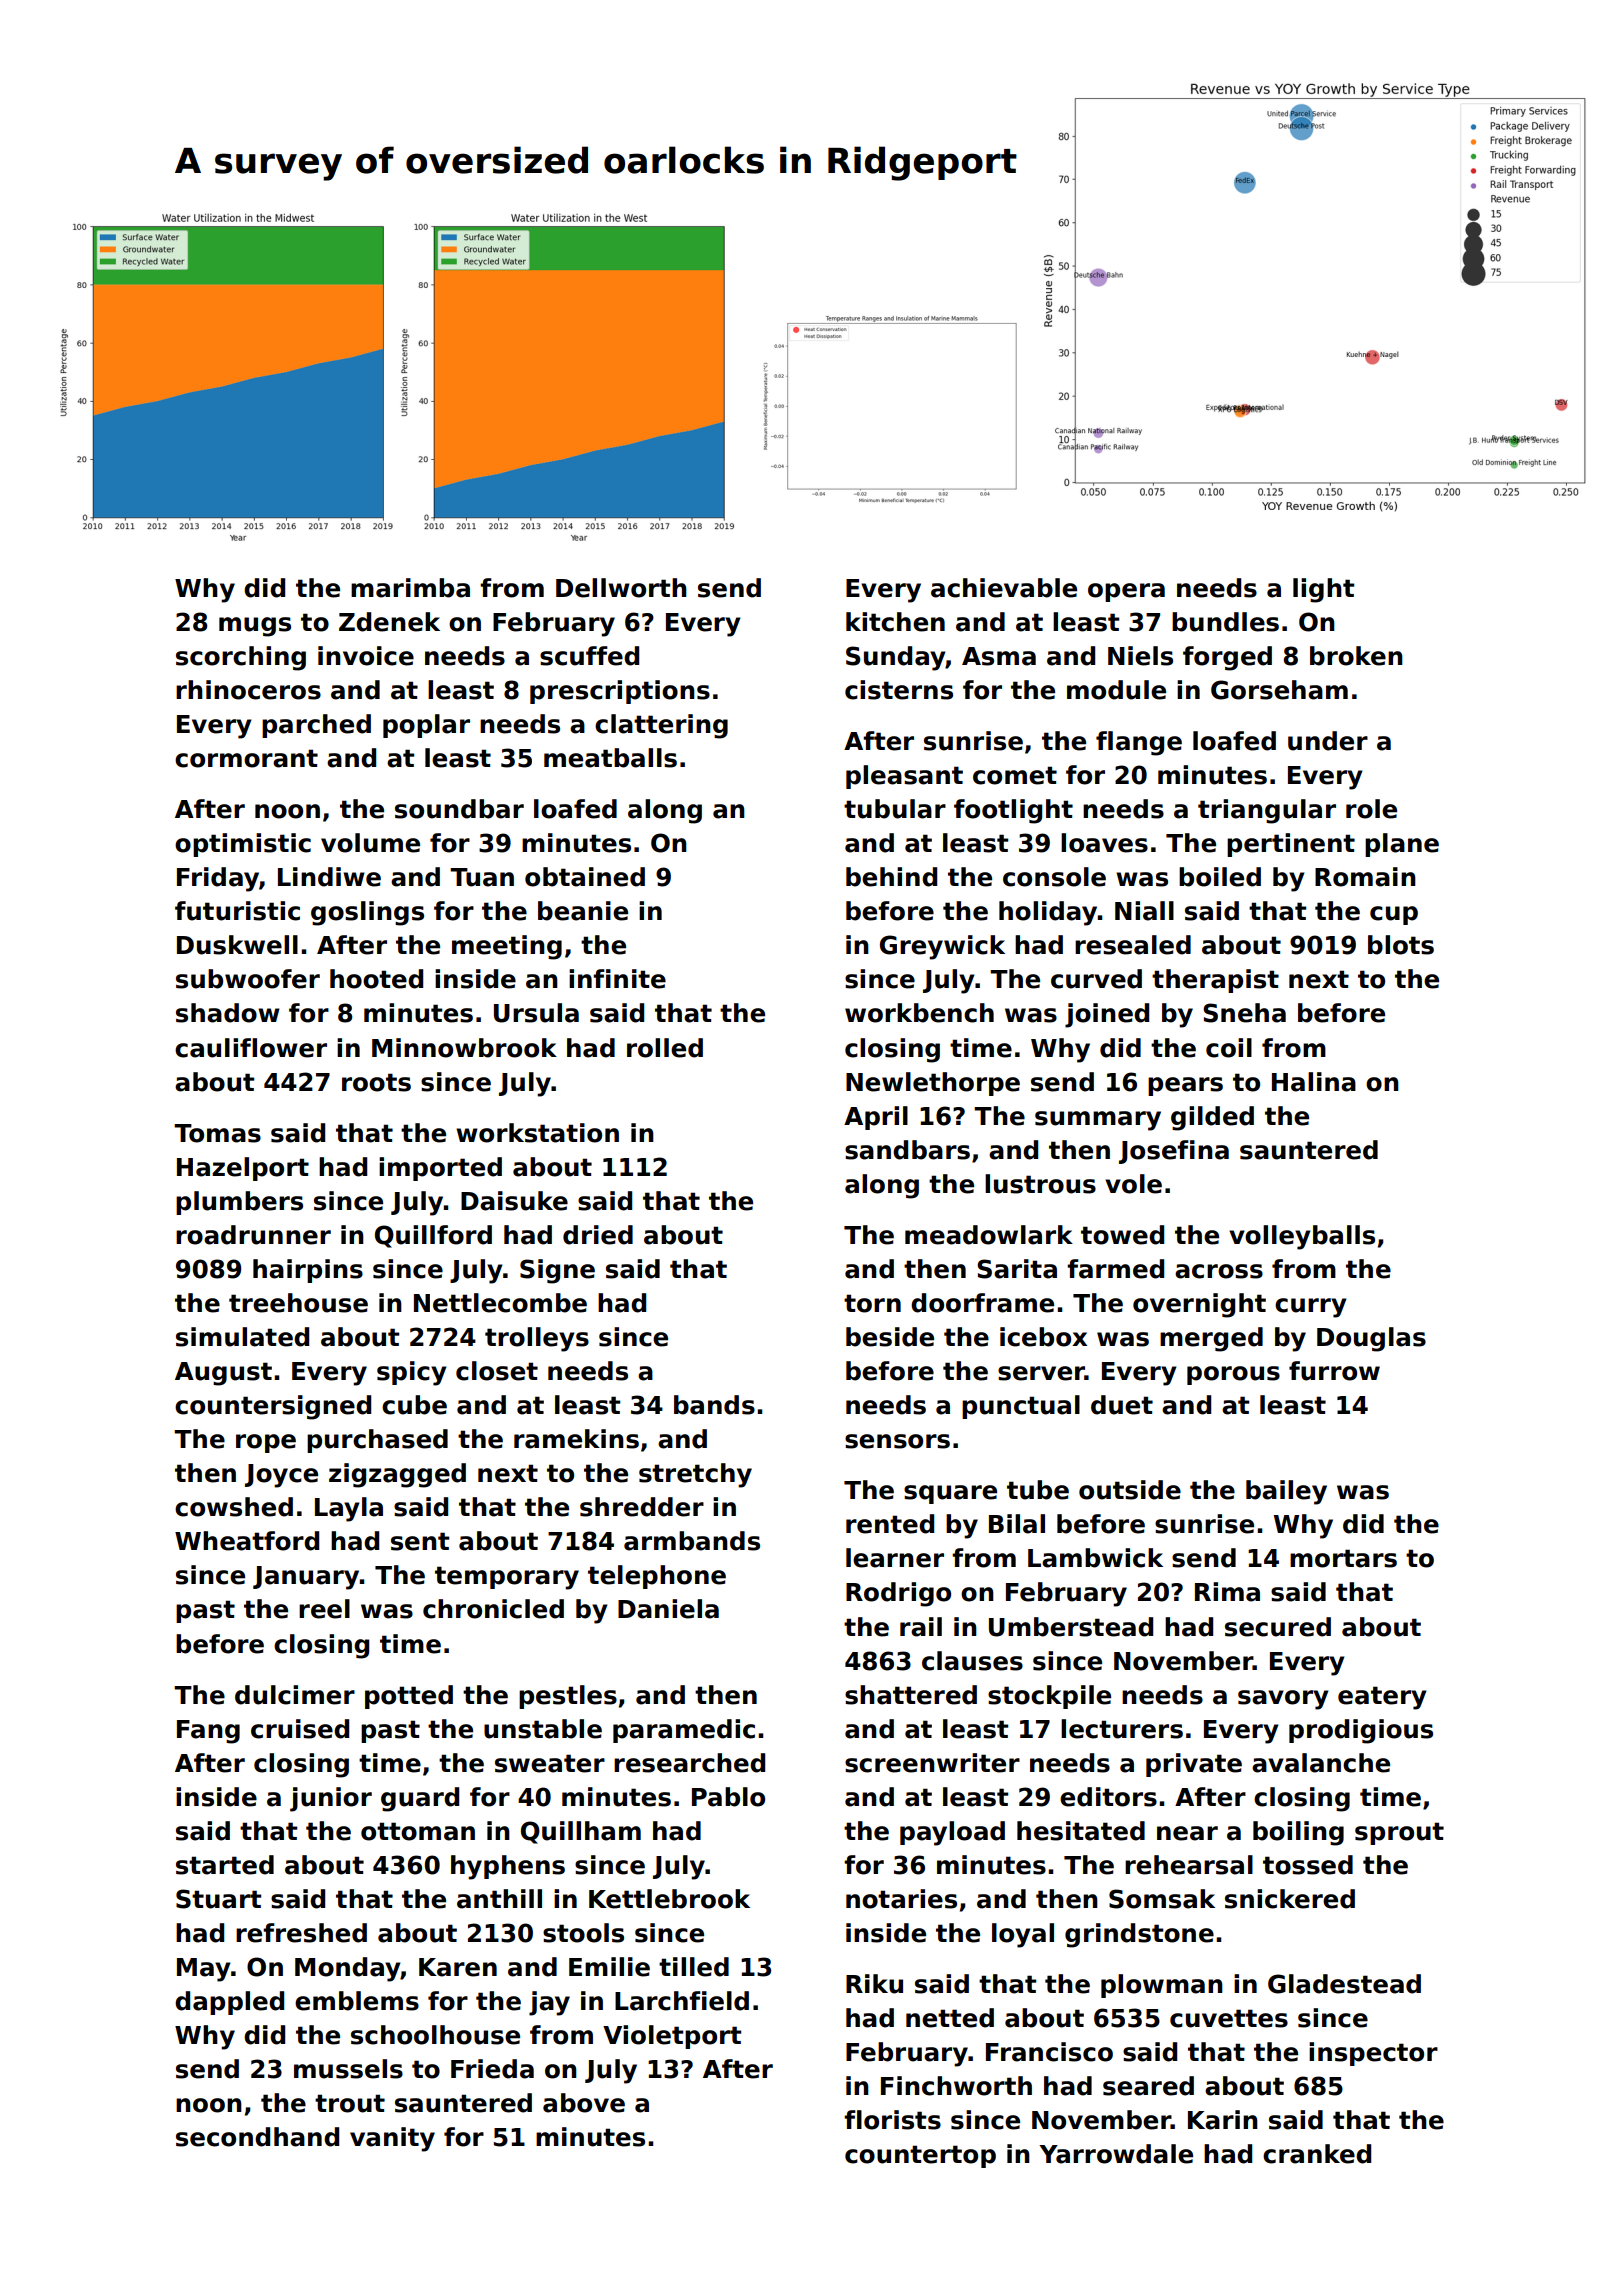 This page has height=2292, width=1620. I want to click on vanity, so click(392, 2139).
